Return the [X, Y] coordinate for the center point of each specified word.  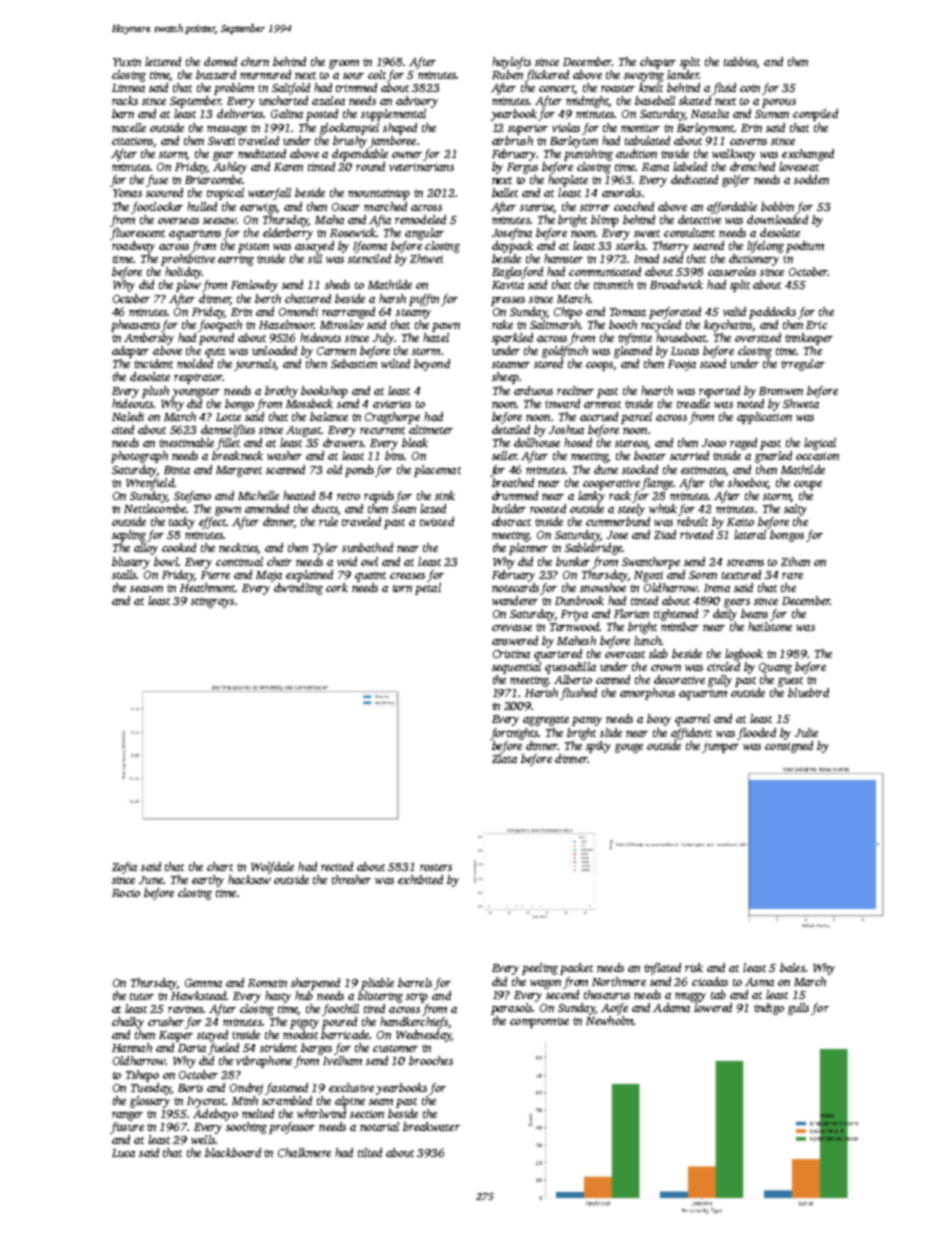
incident [153, 363]
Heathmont [208, 587]
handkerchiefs [414, 1023]
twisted [437, 521]
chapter [658, 63]
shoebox [748, 483]
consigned [789, 747]
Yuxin [127, 62]
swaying [644, 76]
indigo [769, 1009]
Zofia [124, 868]
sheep [505, 378]
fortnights [514, 734]
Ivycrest [206, 1102]
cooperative [611, 484]
